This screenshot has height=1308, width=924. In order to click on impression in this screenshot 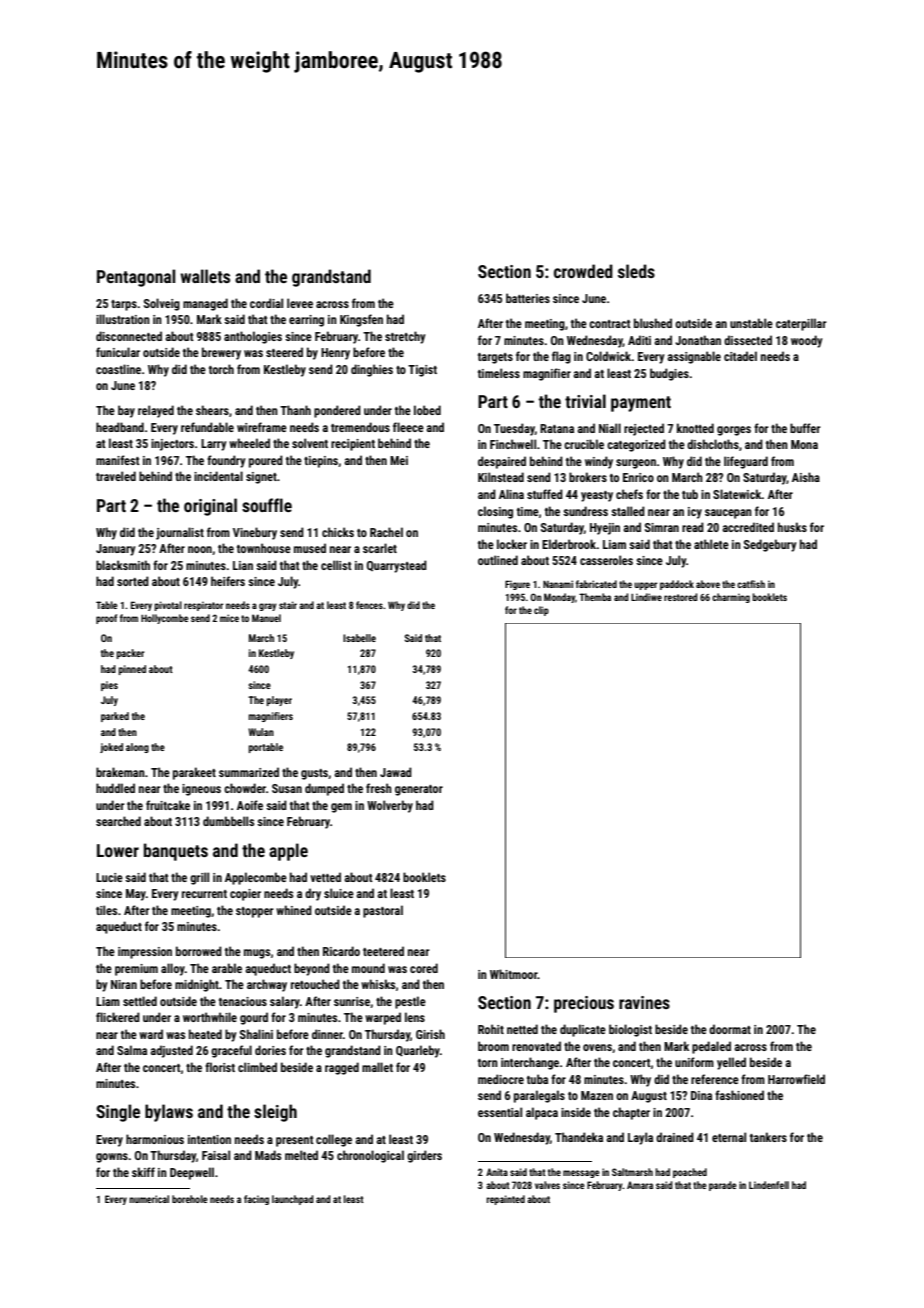, I will do `click(145, 953)`.
